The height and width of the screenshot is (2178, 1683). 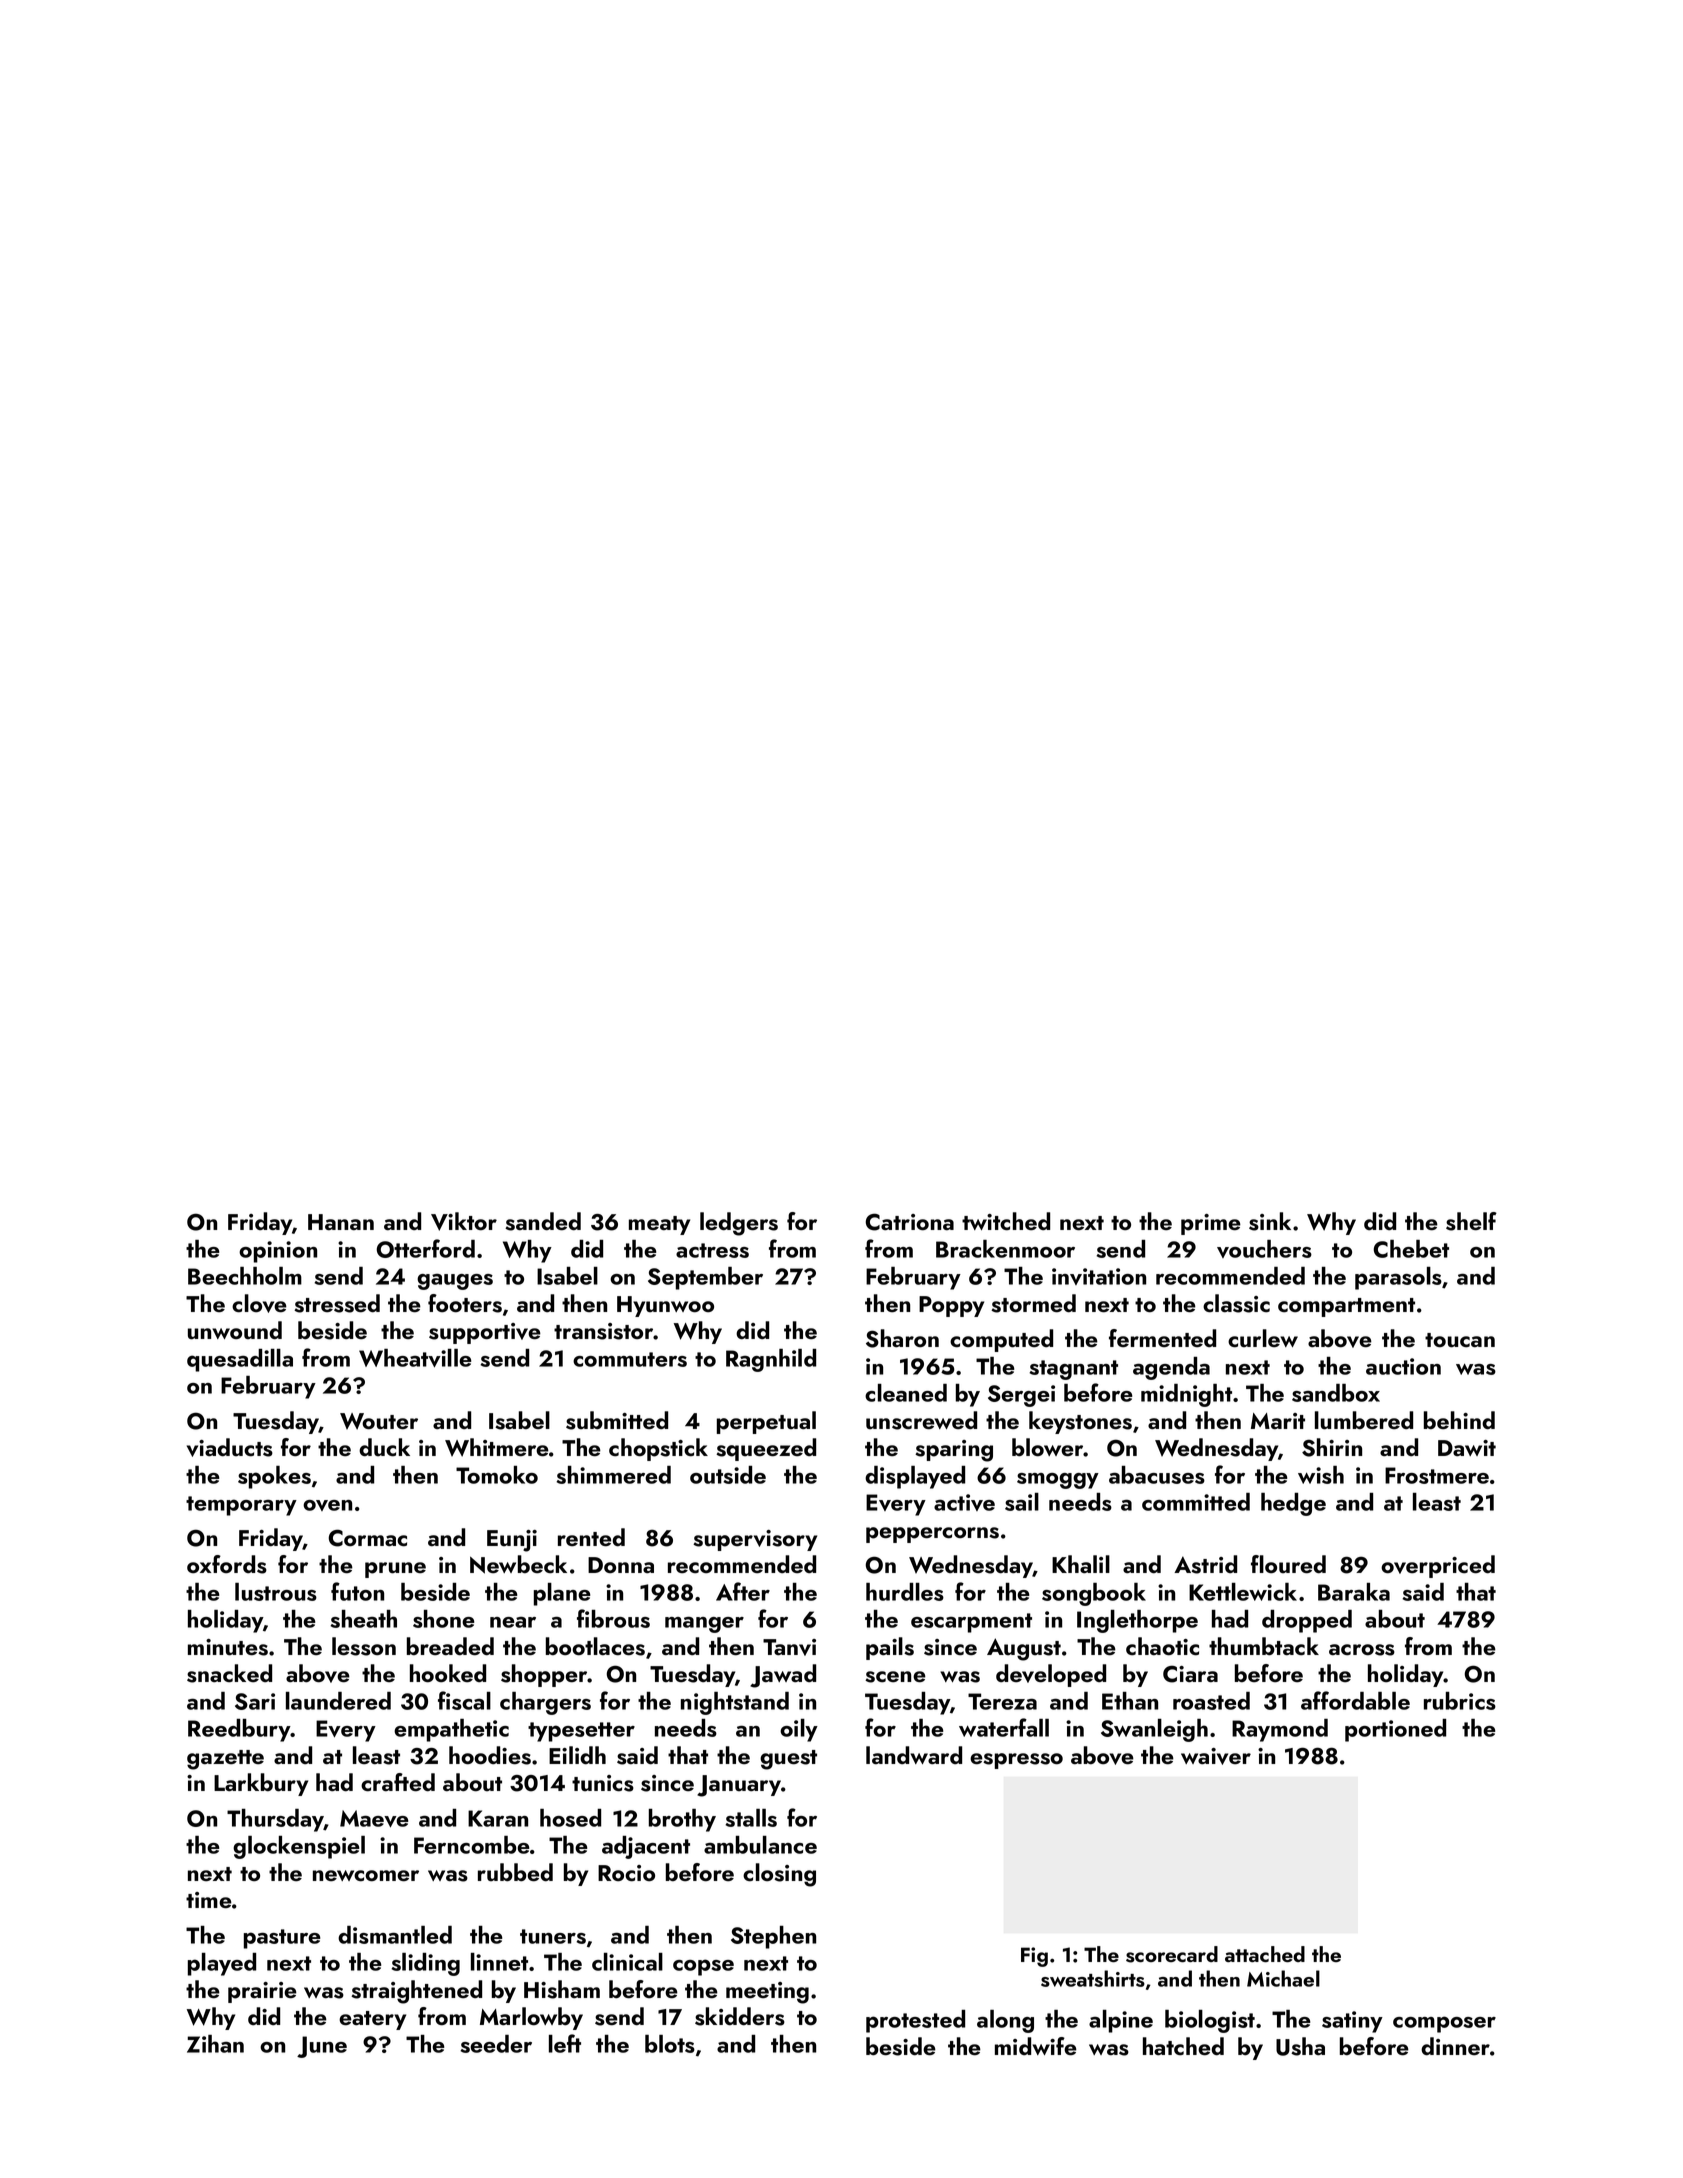 I want to click on prime, so click(x=1211, y=1224).
